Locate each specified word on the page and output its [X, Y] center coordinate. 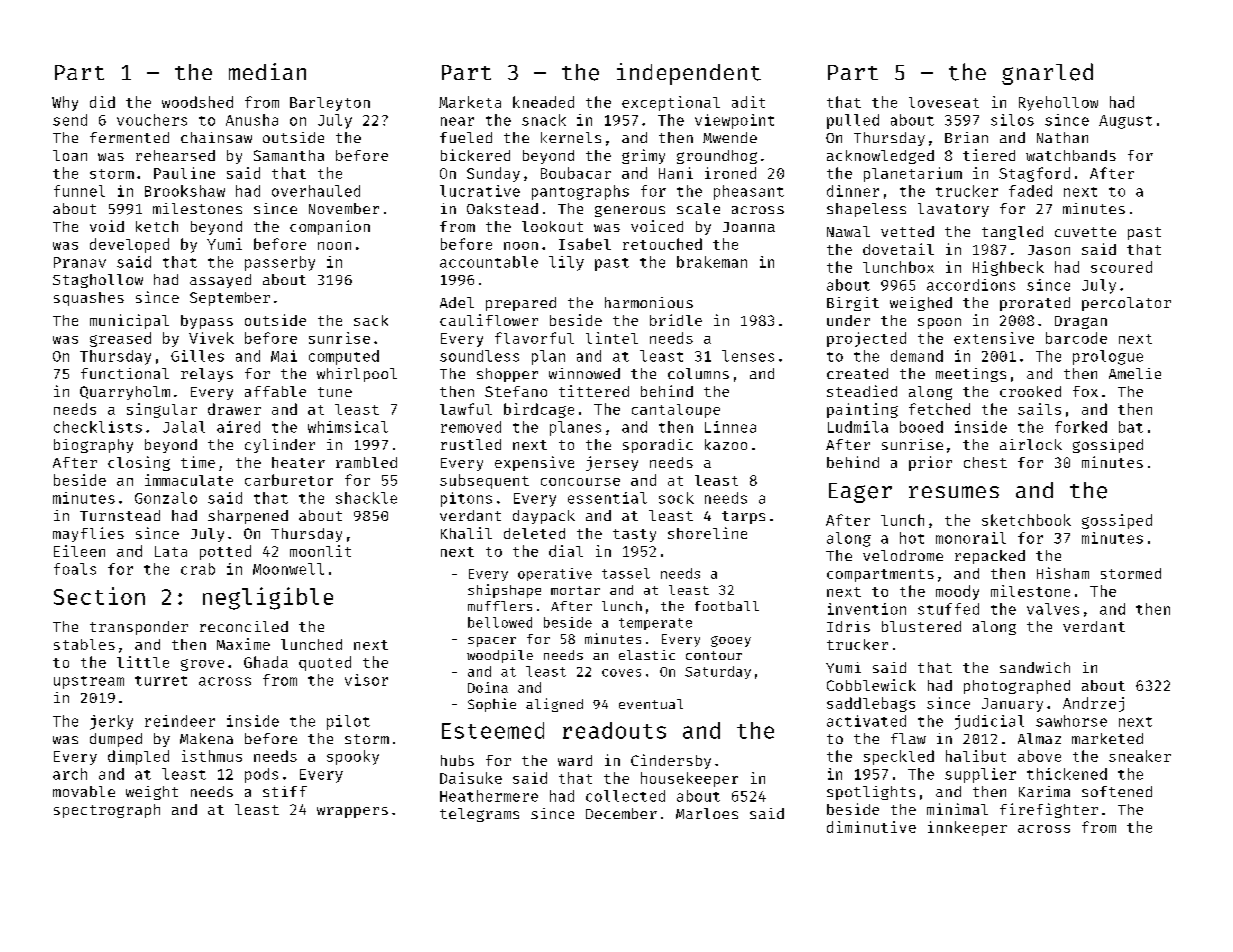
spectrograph [107, 811]
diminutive [871, 827]
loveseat [944, 102]
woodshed [197, 102]
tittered [594, 391]
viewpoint [734, 121]
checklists [98, 427]
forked [1081, 427]
